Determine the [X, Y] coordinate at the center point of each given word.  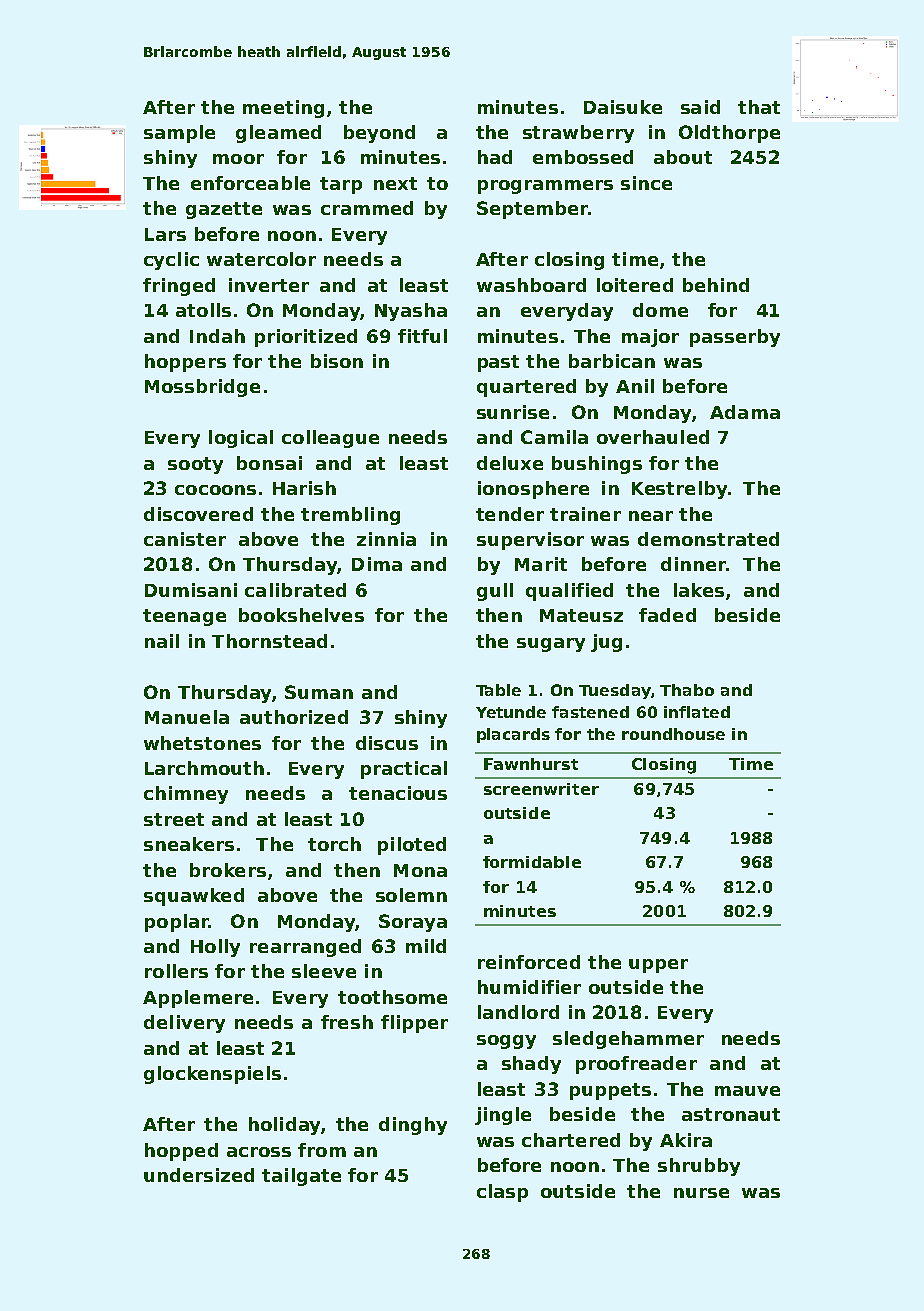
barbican [612, 361]
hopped [181, 1152]
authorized [294, 717]
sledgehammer [628, 1040]
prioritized [306, 338]
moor [238, 159]
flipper [414, 1024]
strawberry [578, 134]
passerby [735, 338]
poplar [177, 923]
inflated [697, 712]
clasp [502, 1193]
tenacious [398, 793]
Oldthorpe [729, 134]
